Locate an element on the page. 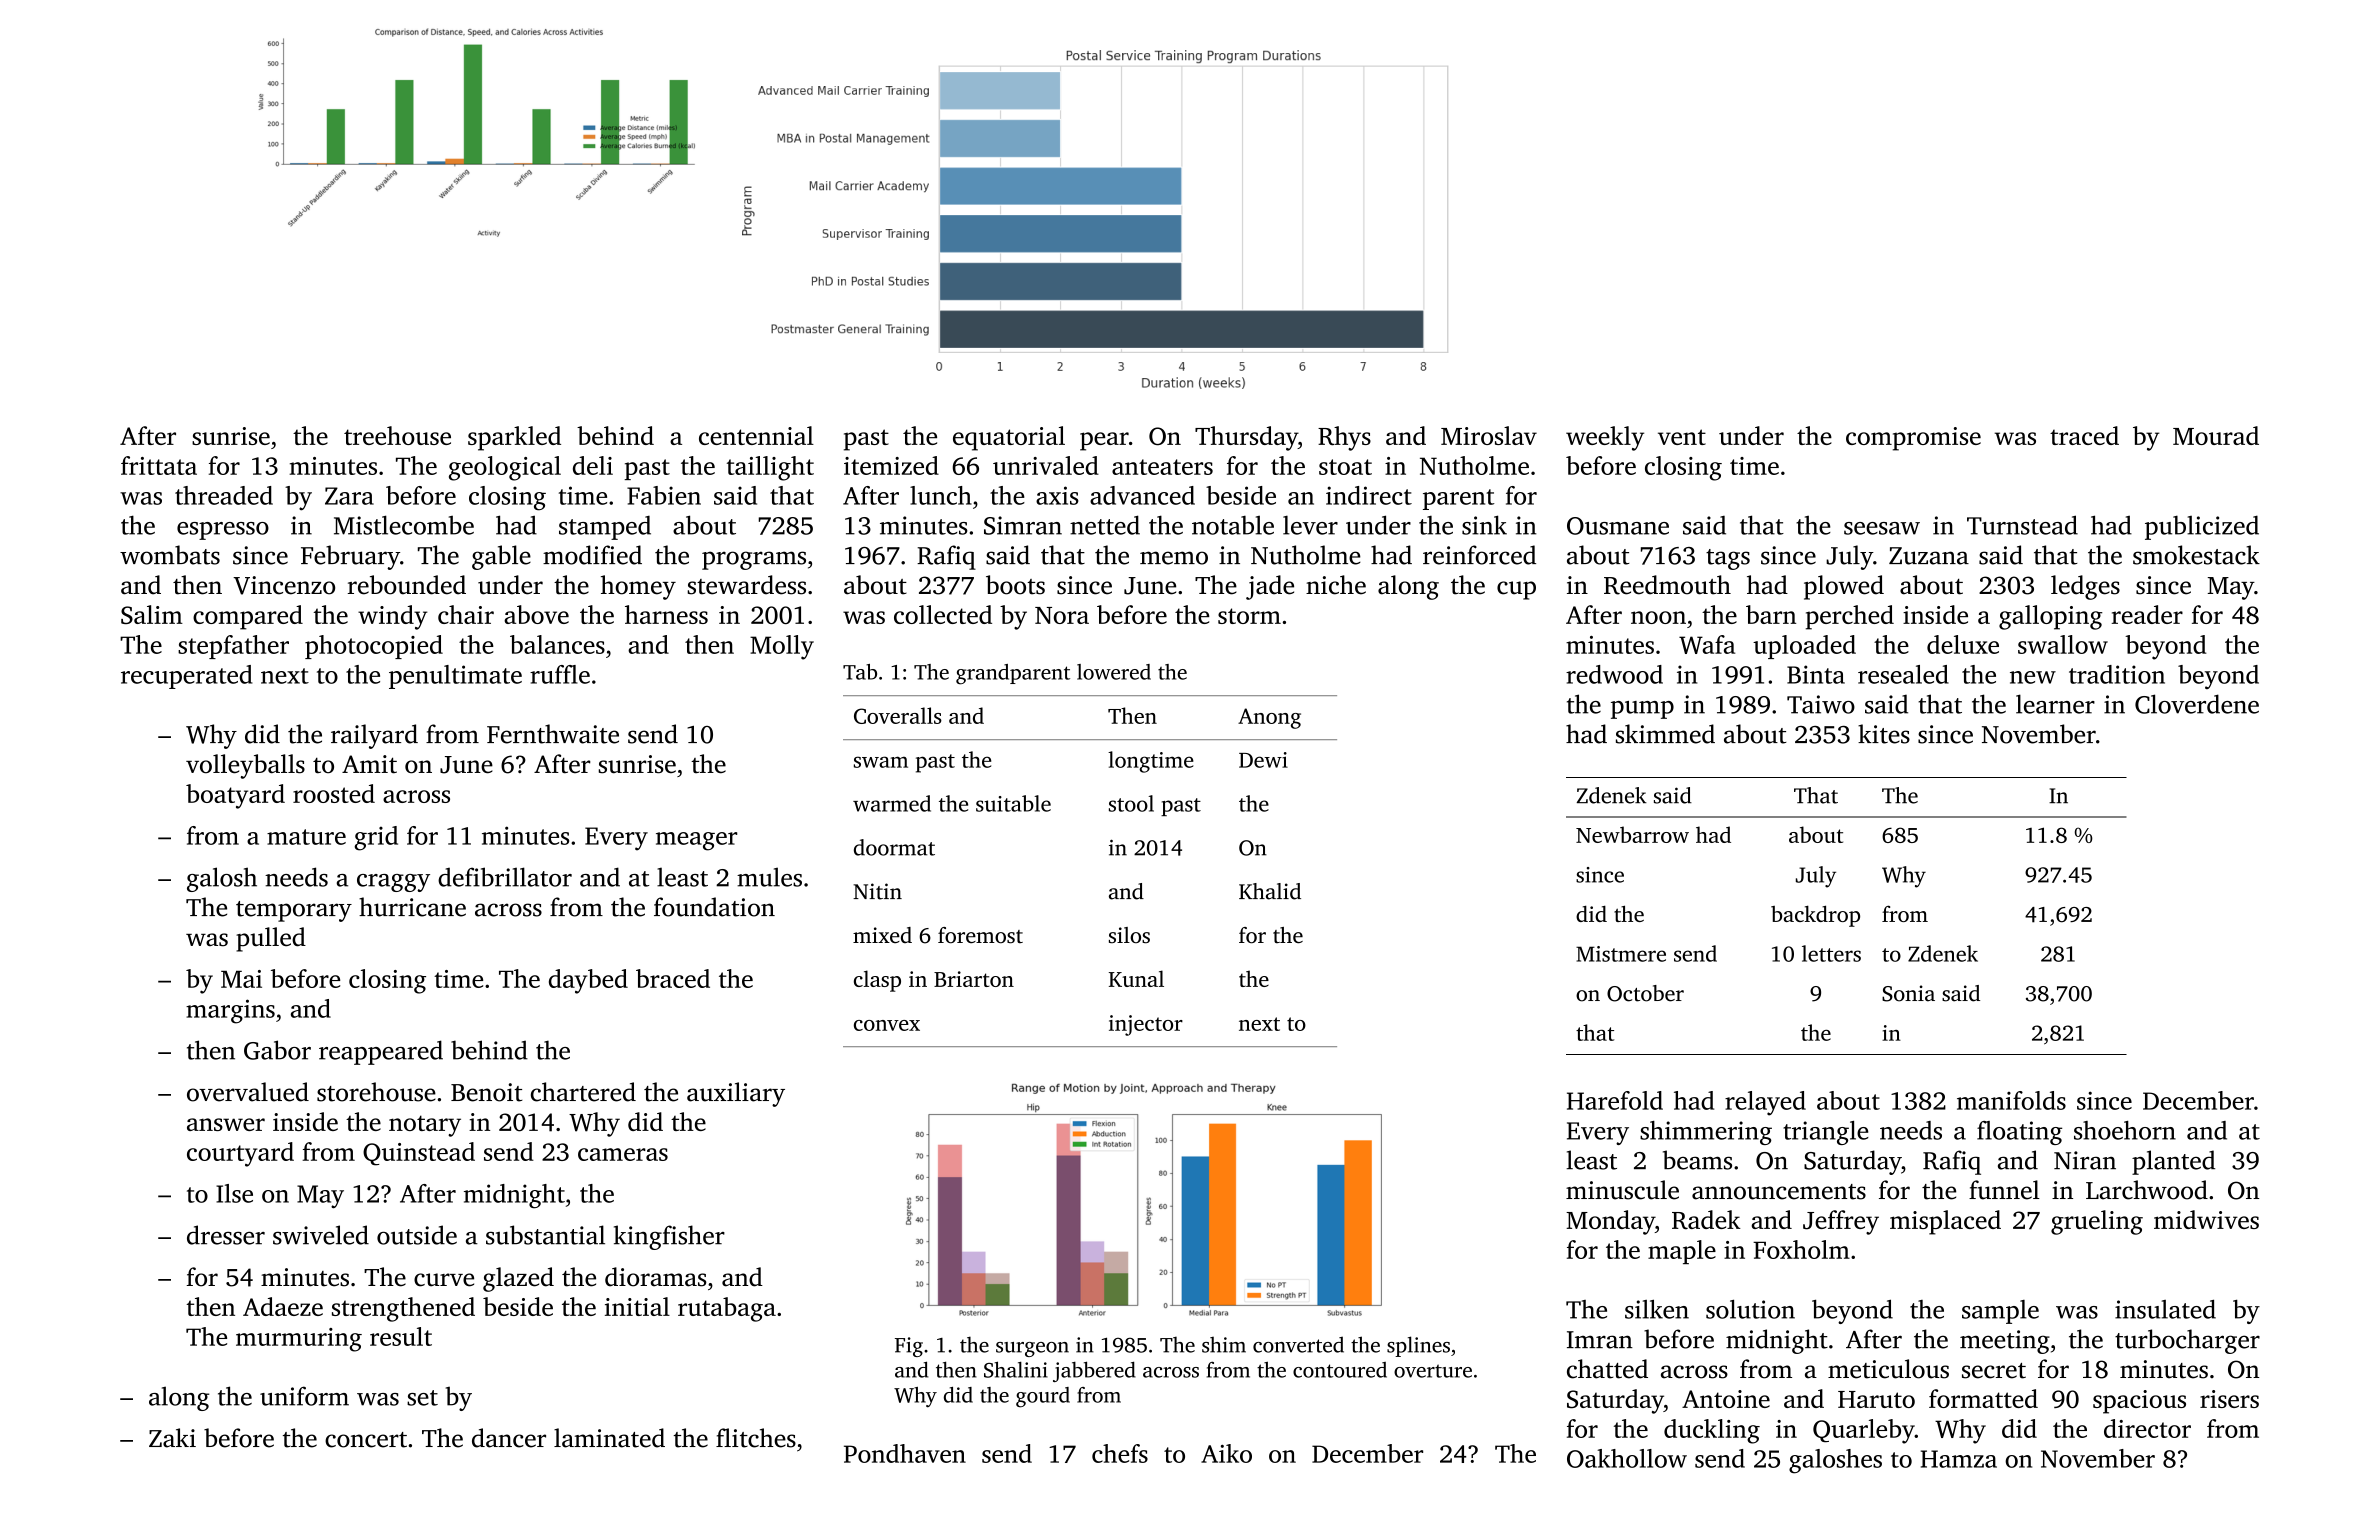 This page has height=1540, width=2380. concert is located at coordinates (366, 1440).
